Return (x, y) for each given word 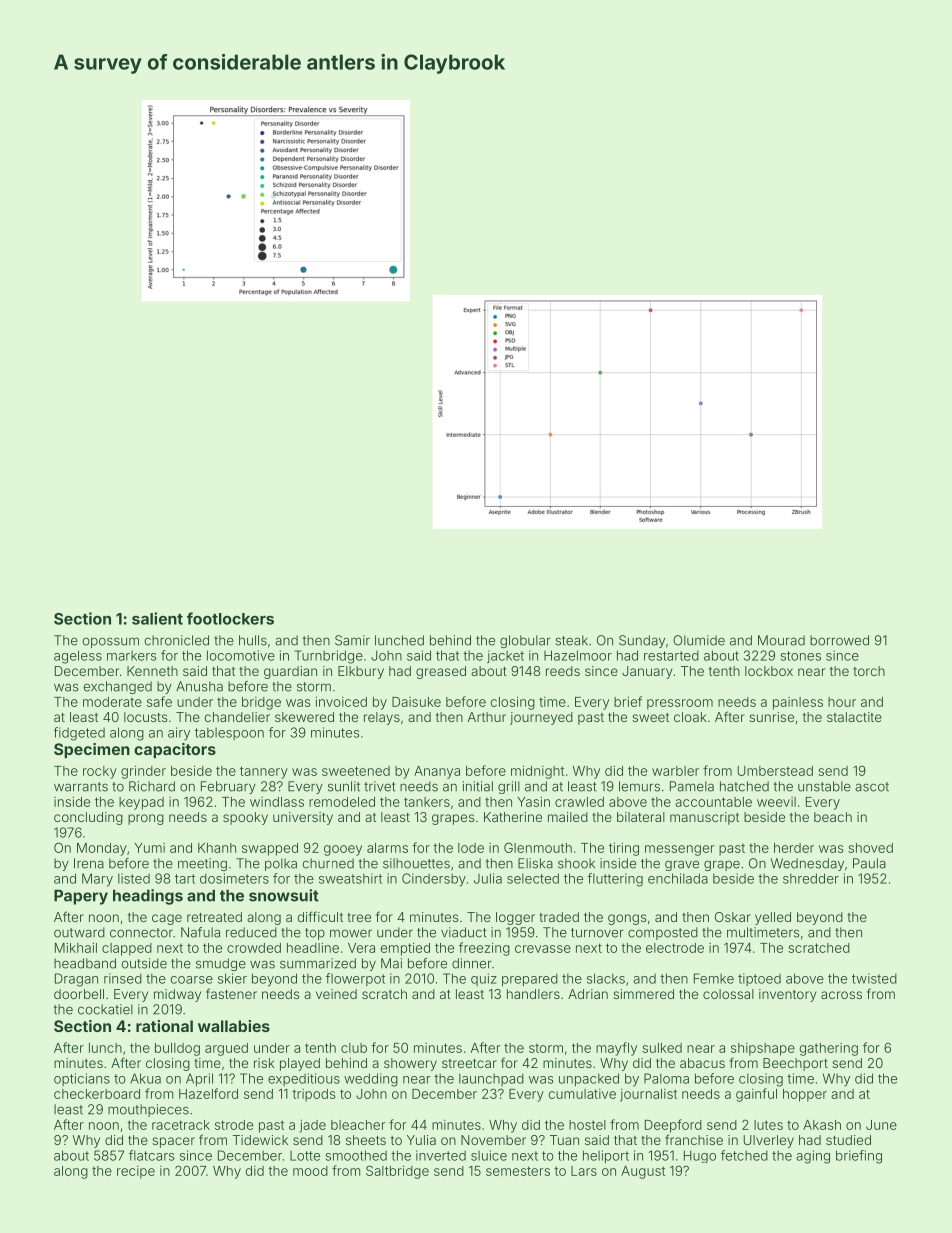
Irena (89, 863)
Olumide (699, 640)
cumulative (582, 1094)
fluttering (615, 880)
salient (157, 618)
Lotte (305, 1156)
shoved (870, 848)
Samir (352, 640)
